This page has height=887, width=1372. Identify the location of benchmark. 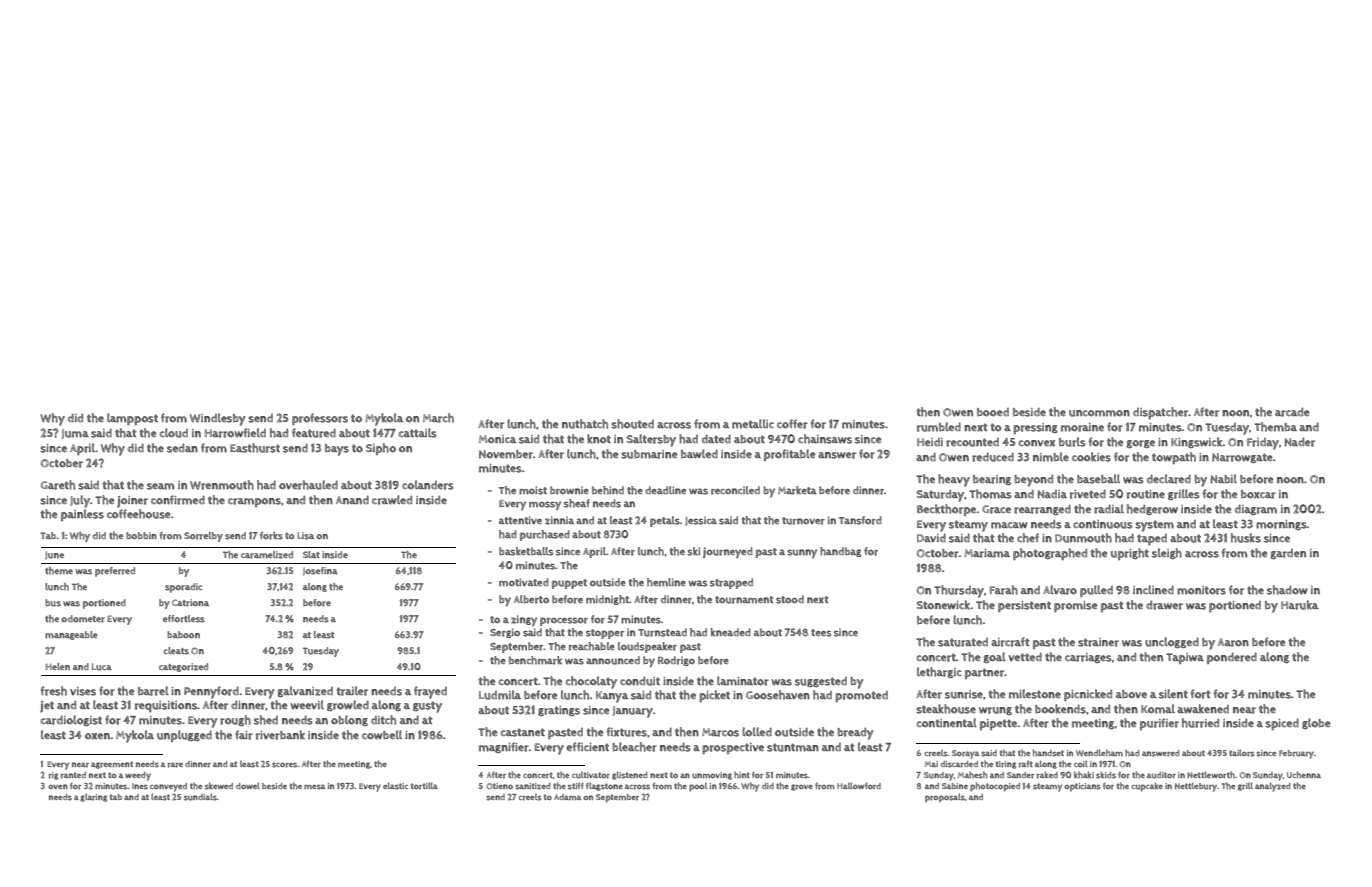
(535, 660).
